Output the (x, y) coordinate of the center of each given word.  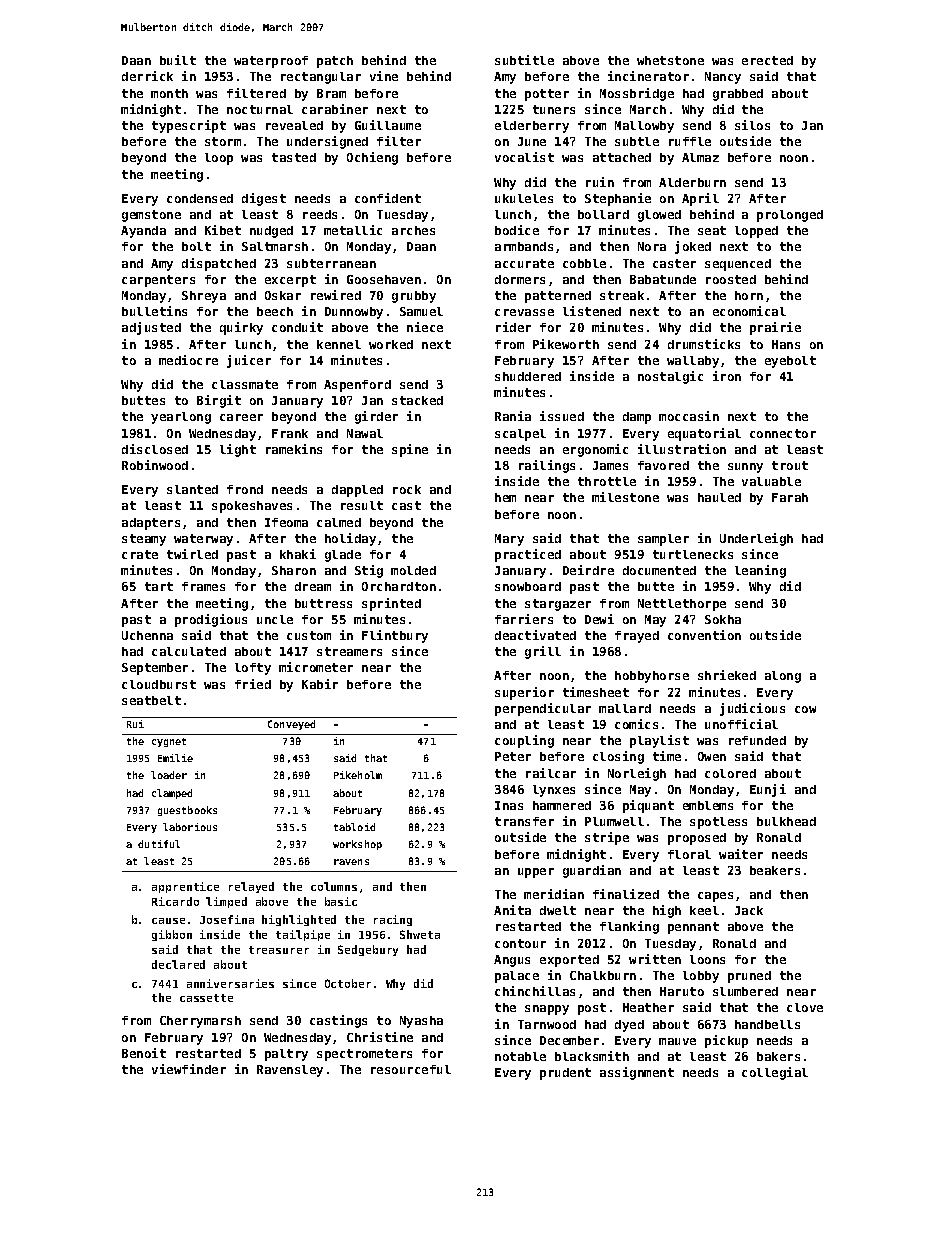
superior (524, 693)
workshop (357, 845)
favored (663, 465)
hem (505, 497)
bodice (517, 230)
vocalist (524, 157)
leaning (760, 571)
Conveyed (291, 725)
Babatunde (663, 279)
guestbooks (187, 811)
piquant (648, 806)
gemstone (151, 216)
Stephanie (618, 199)
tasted (294, 157)
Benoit (144, 1053)
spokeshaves (252, 507)
